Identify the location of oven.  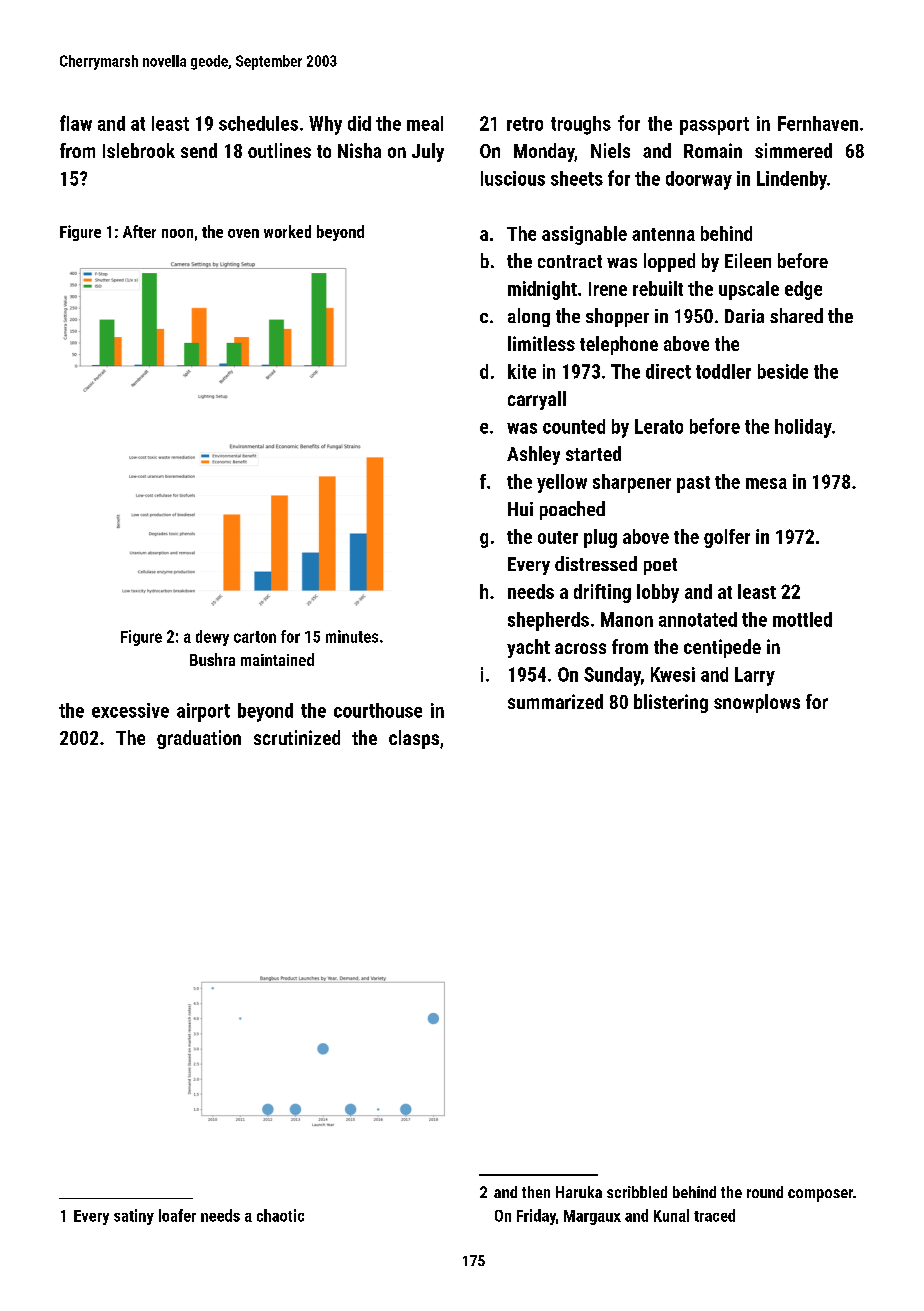
(243, 233).
